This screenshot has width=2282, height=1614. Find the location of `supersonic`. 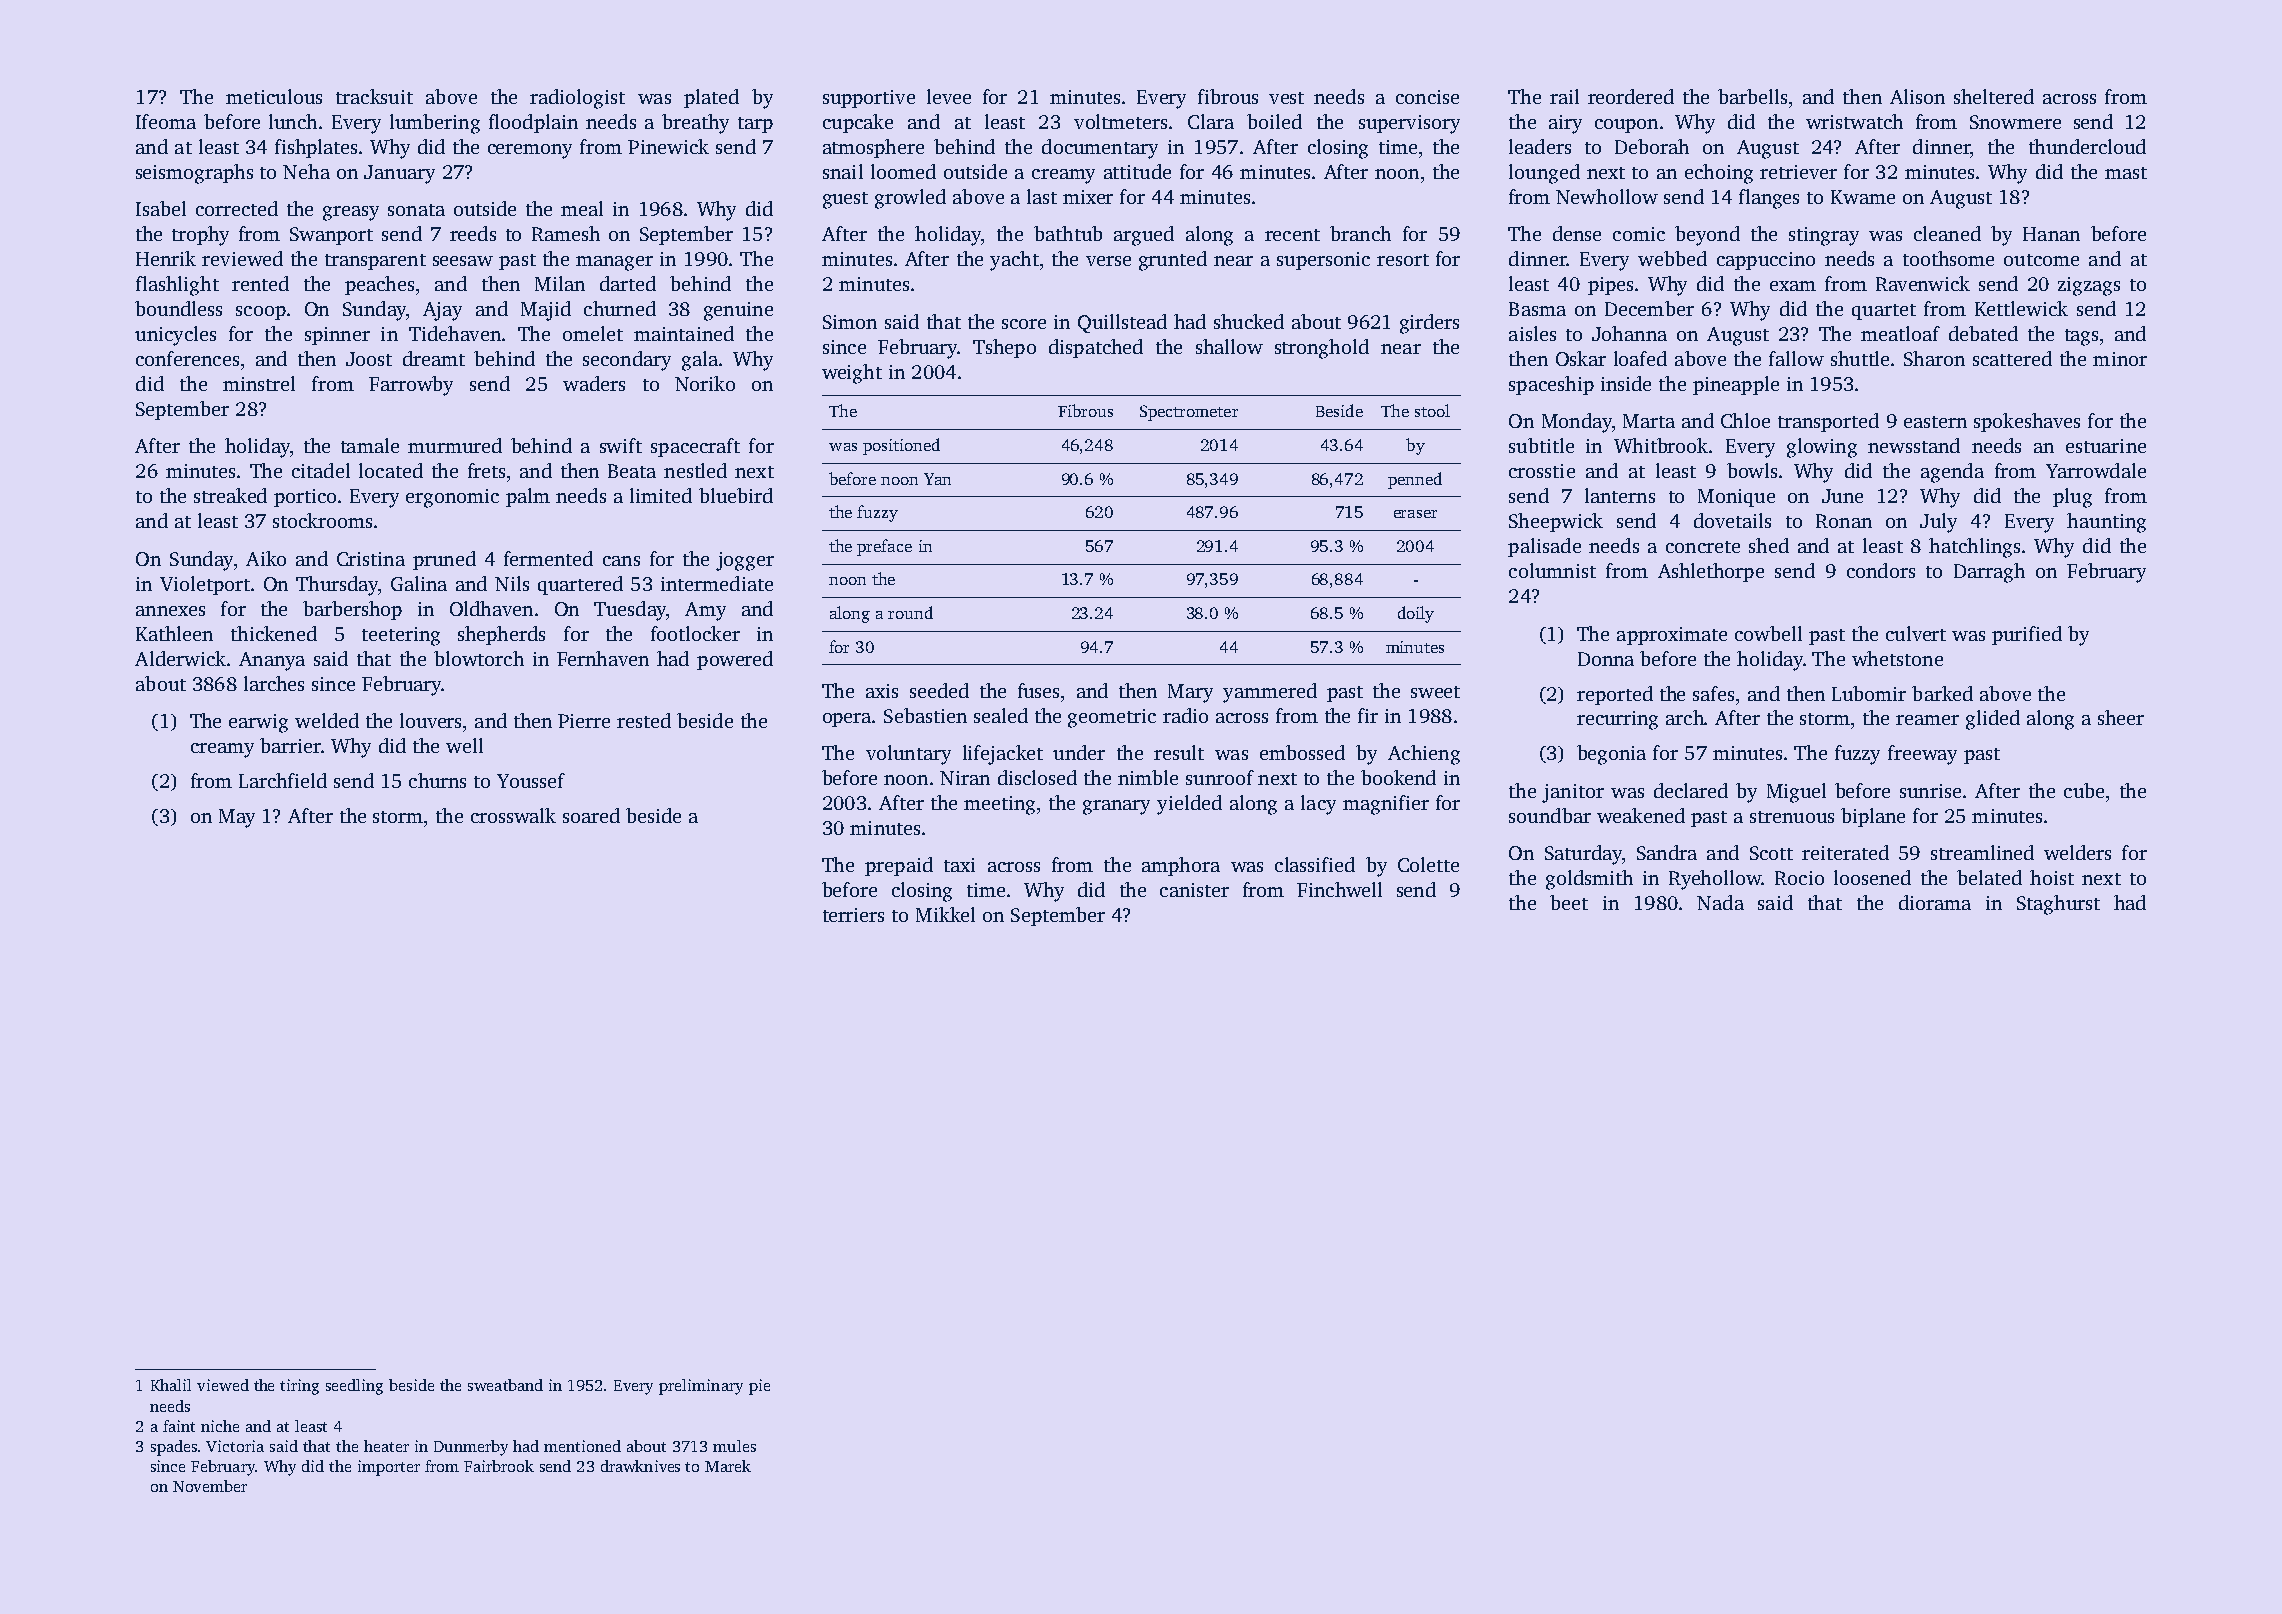

supersonic is located at coordinates (1323, 261).
